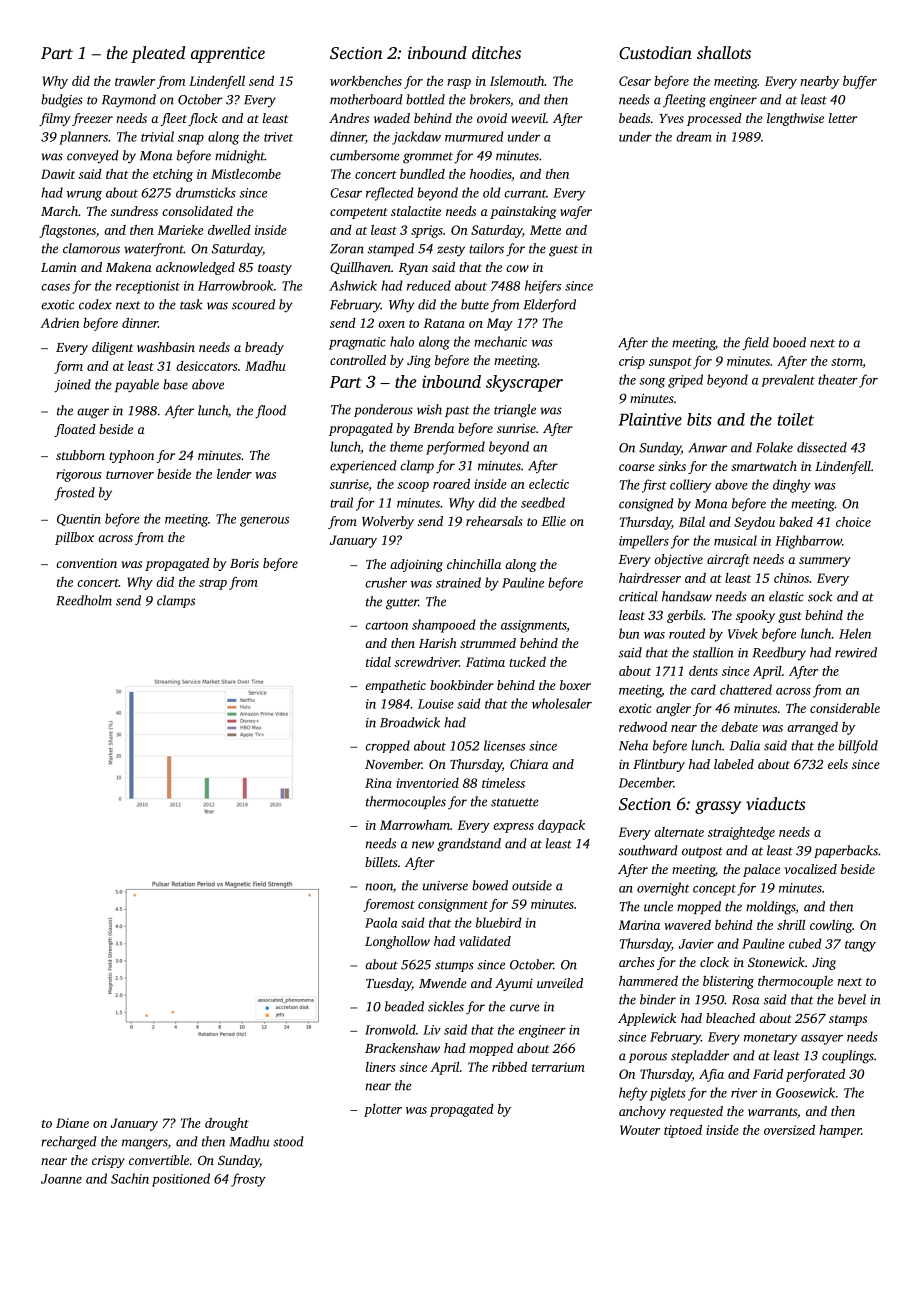  I want to click on billets, so click(381, 862).
